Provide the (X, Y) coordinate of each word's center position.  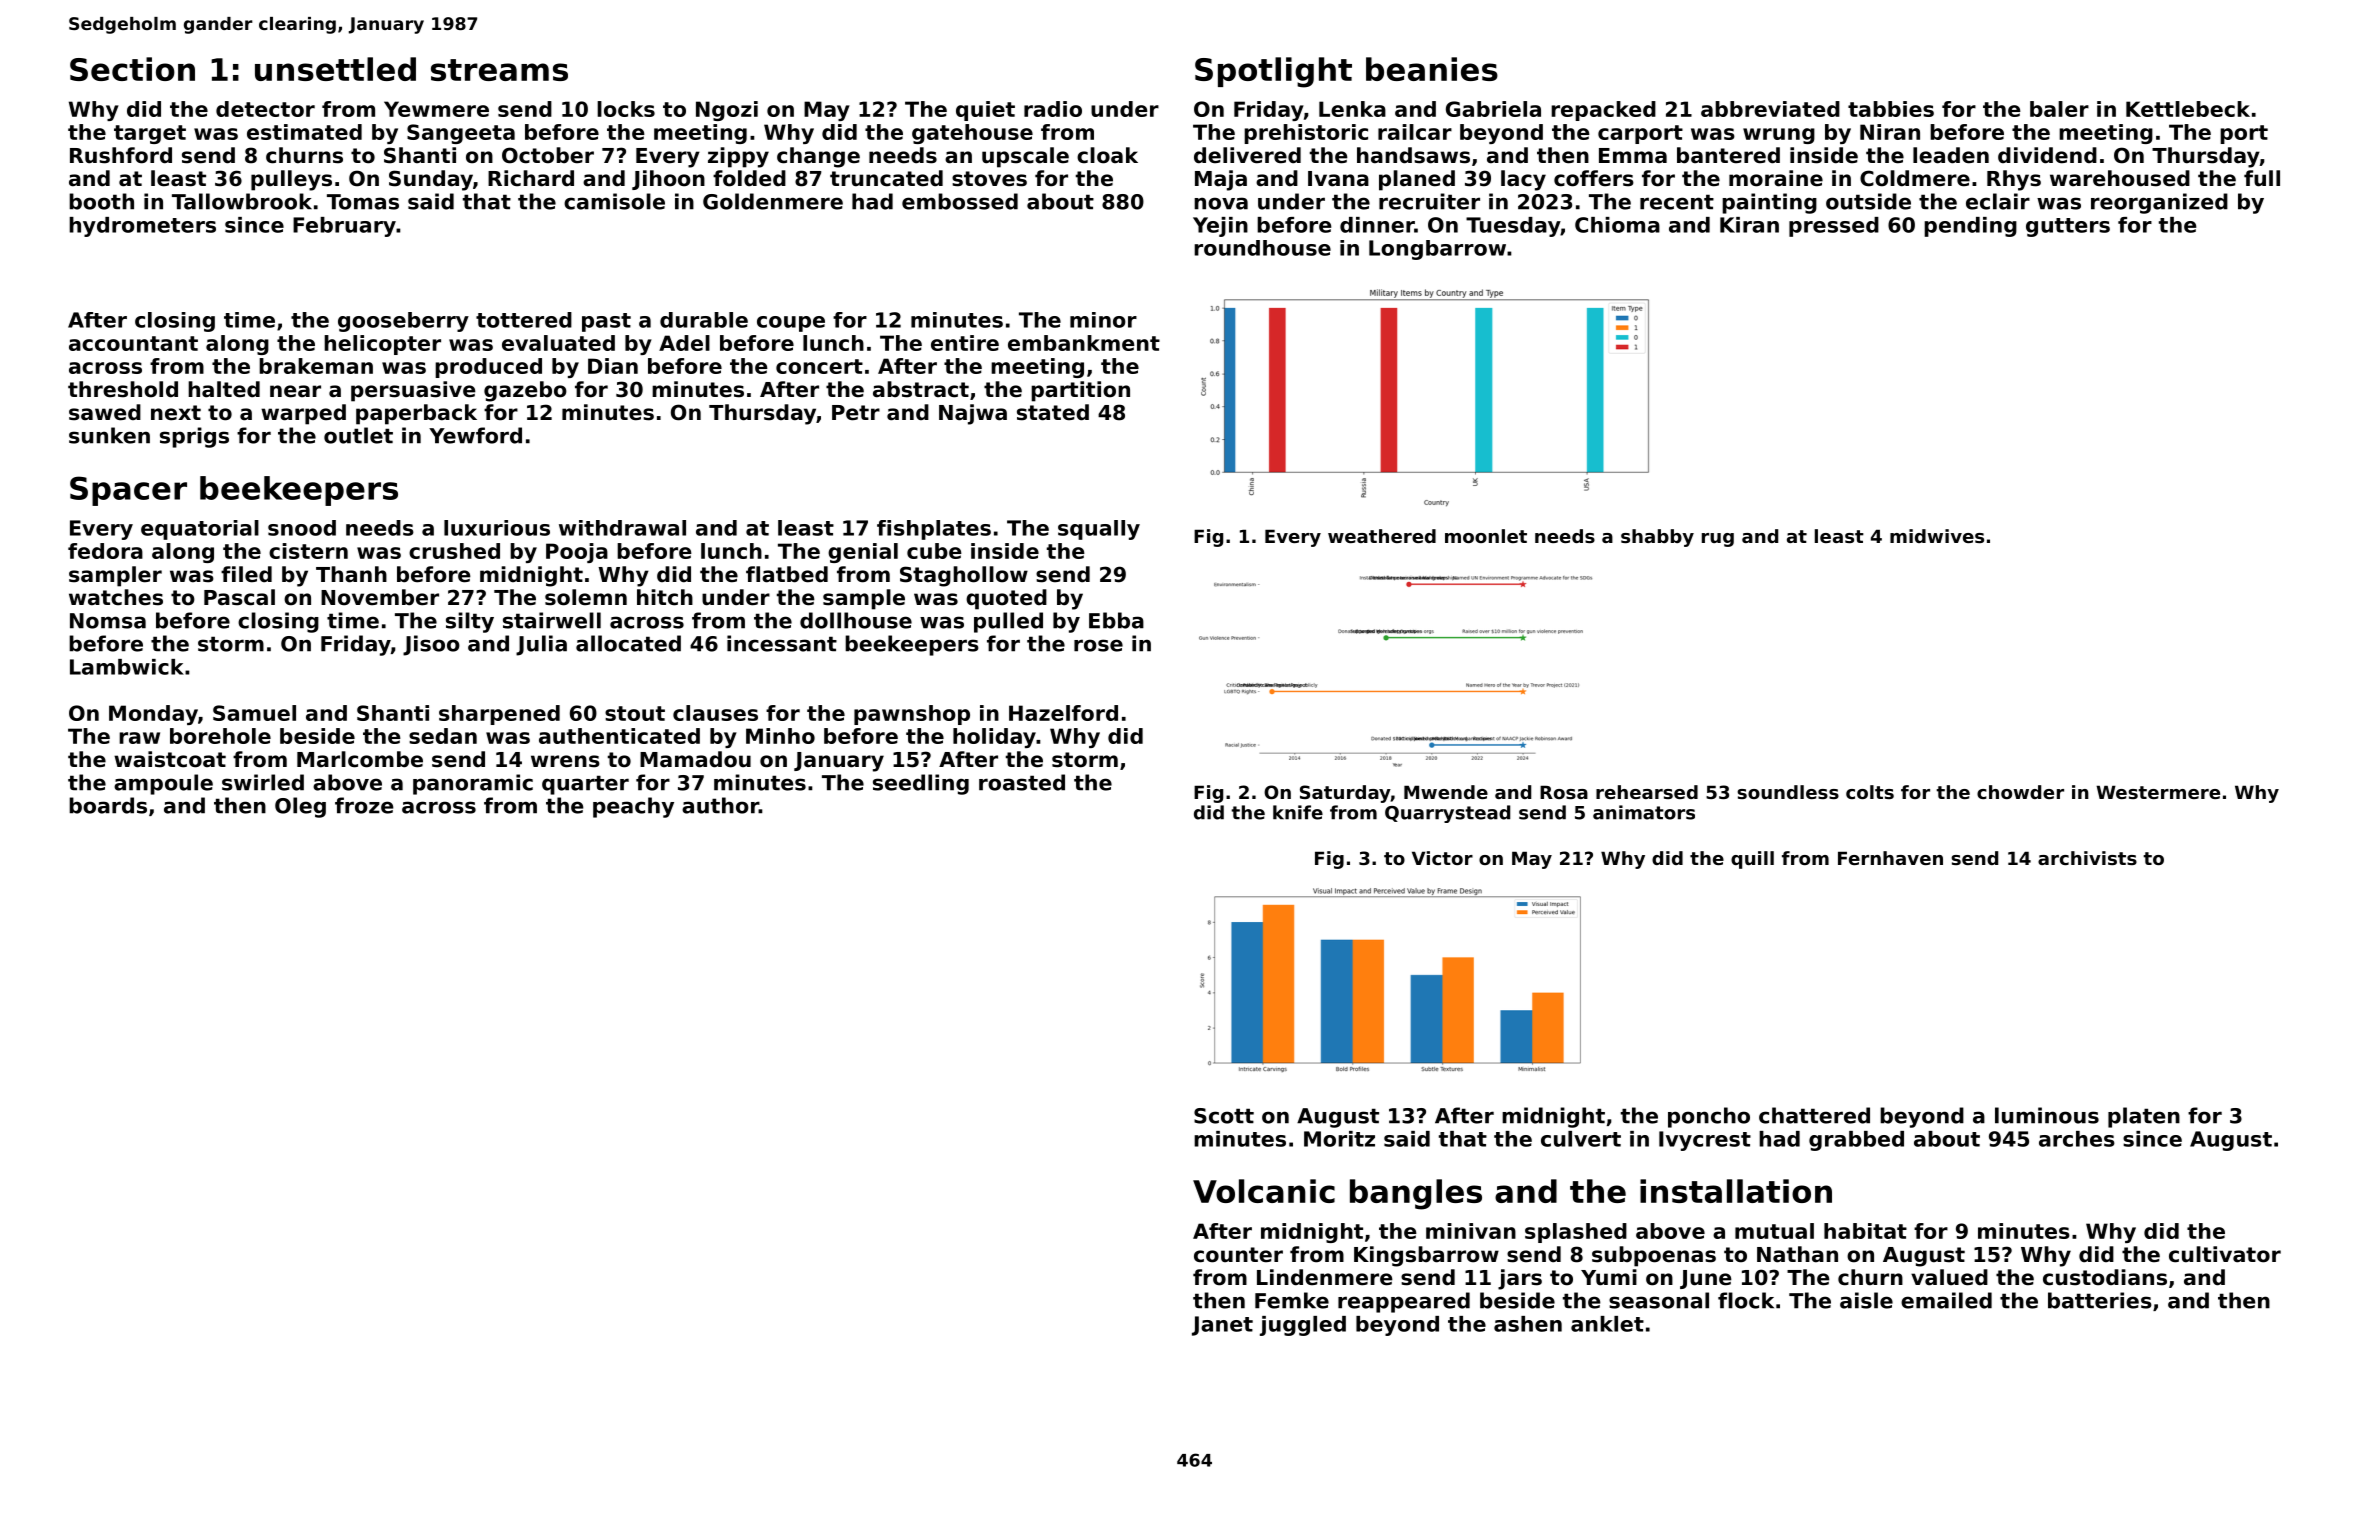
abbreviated (1770, 109)
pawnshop (912, 715)
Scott (1224, 1116)
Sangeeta (461, 134)
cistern (308, 551)
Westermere (2158, 792)
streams (499, 70)
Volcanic (1264, 1191)
